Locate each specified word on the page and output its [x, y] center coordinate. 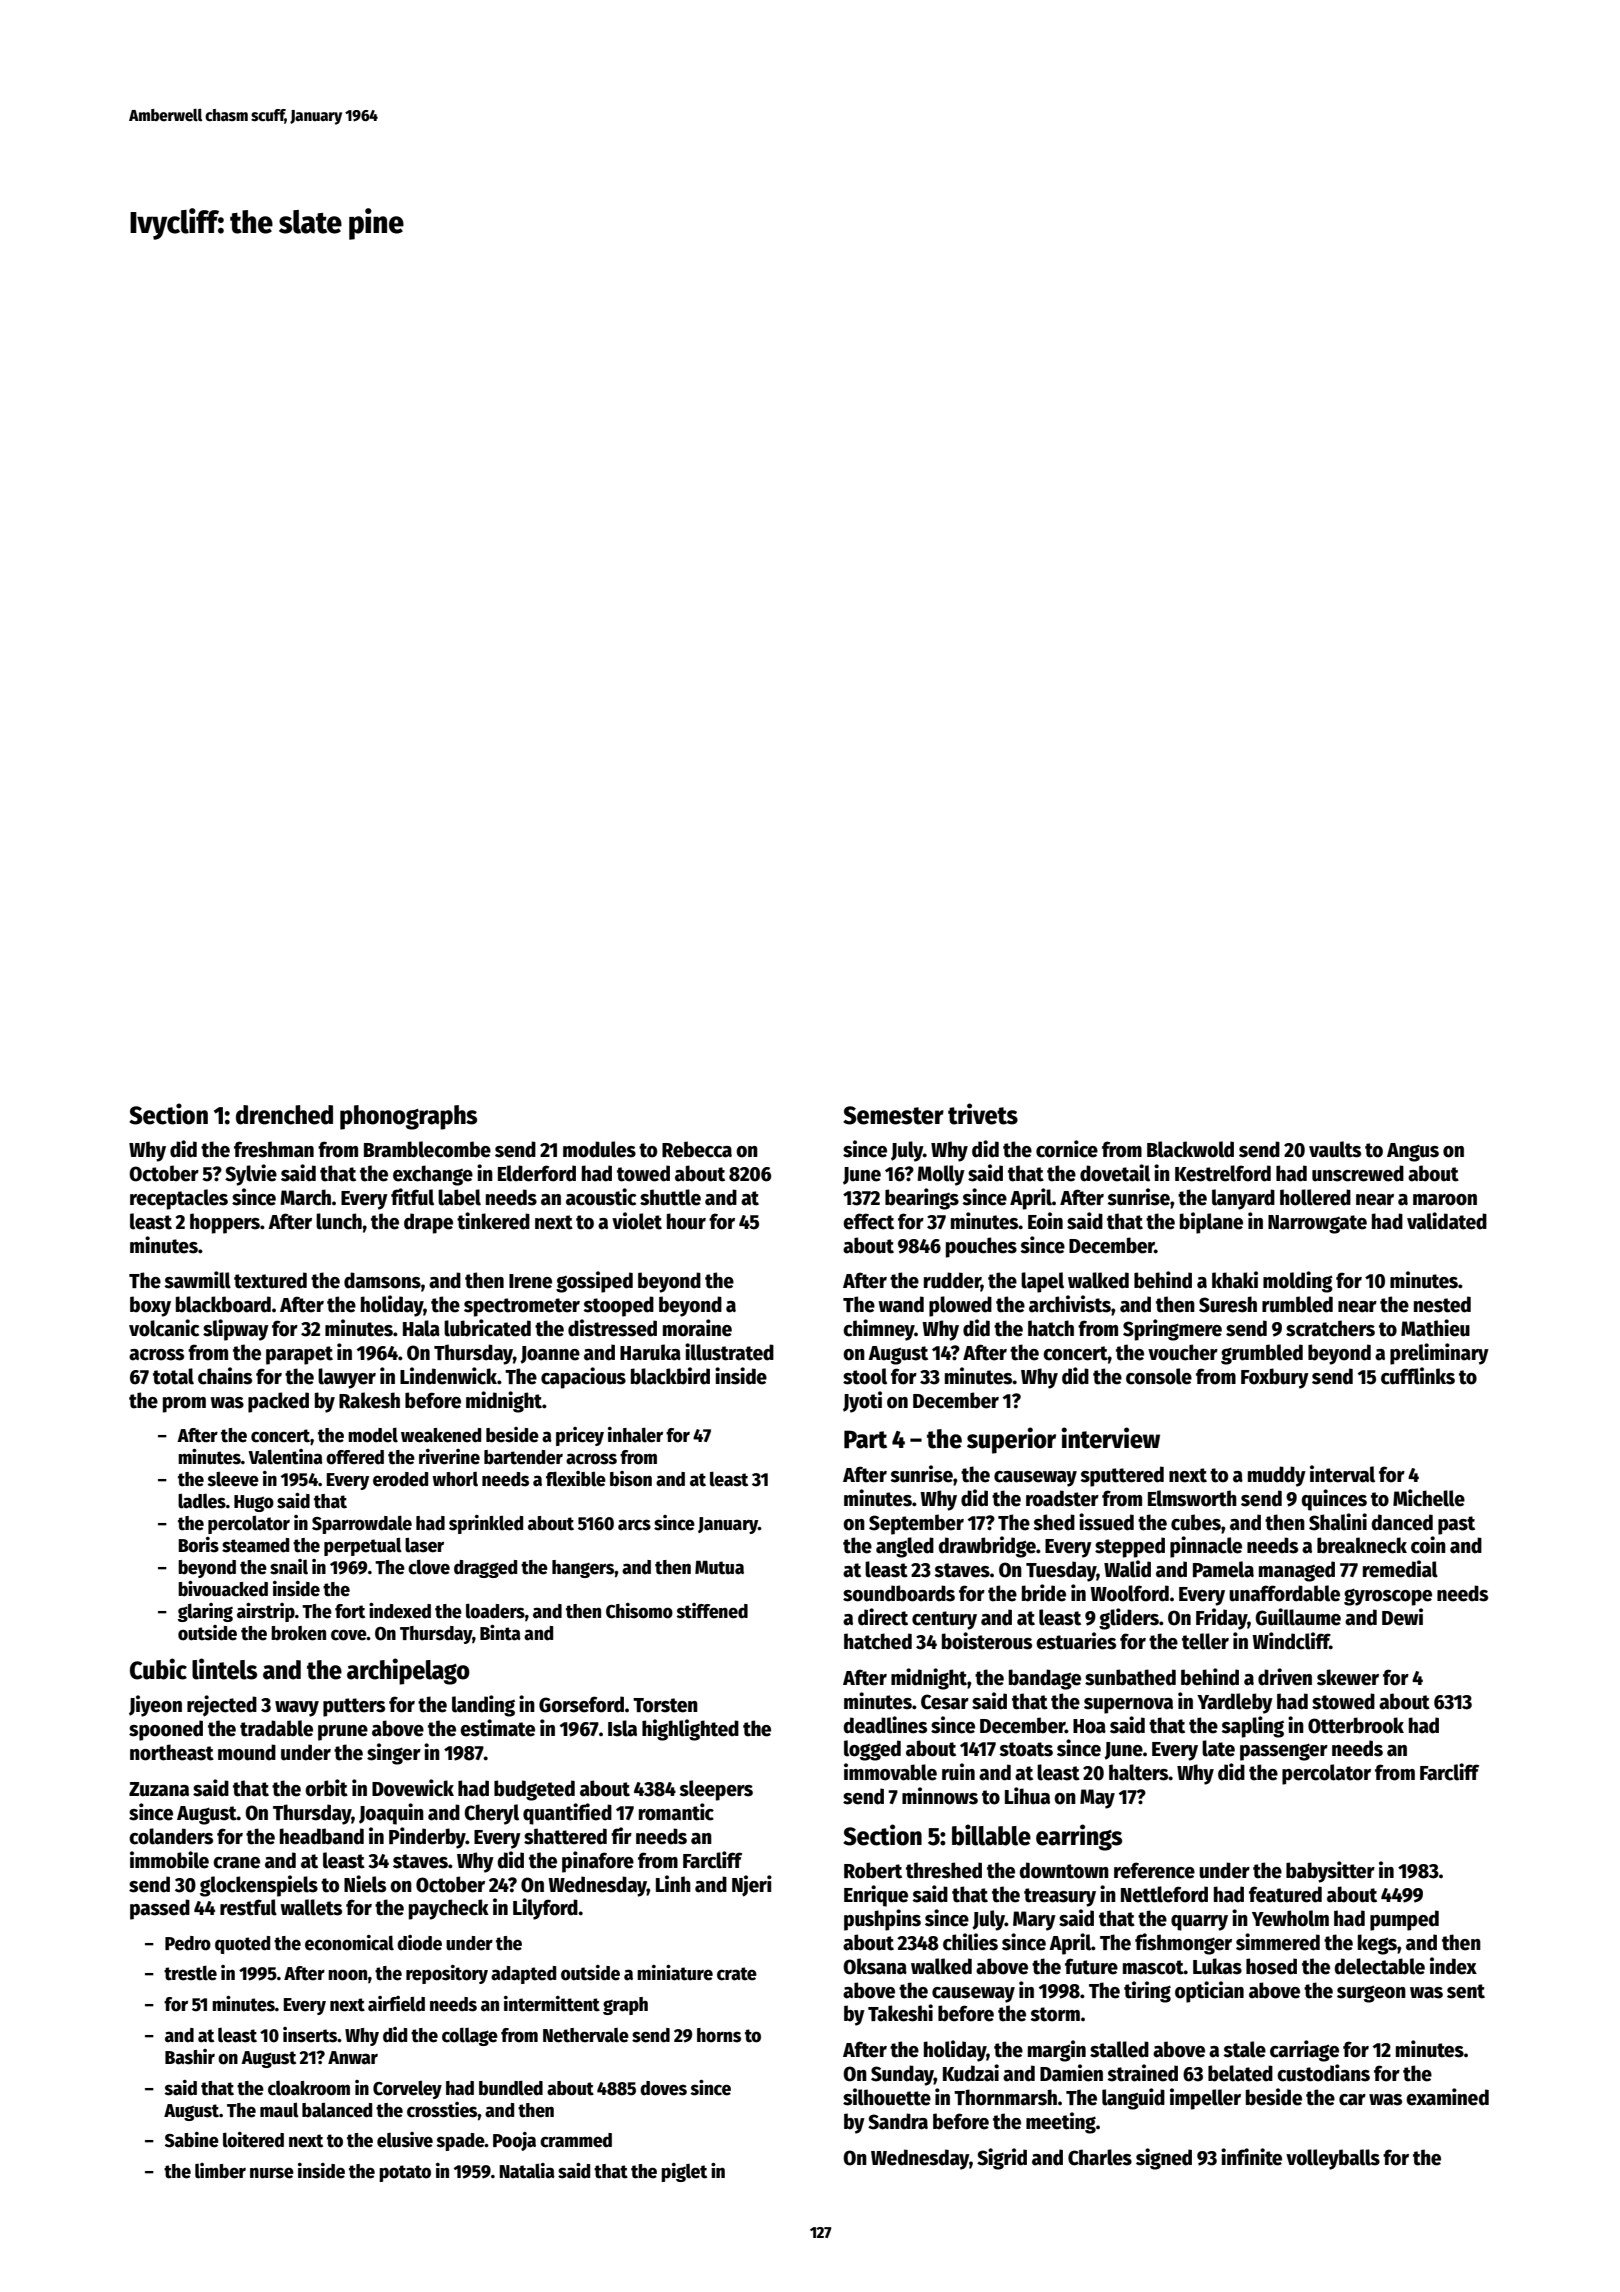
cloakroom [309, 2088]
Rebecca [697, 1149]
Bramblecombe [427, 1149]
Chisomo [639, 1611]
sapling [1252, 1727]
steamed [255, 1545]
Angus [1413, 1152]
